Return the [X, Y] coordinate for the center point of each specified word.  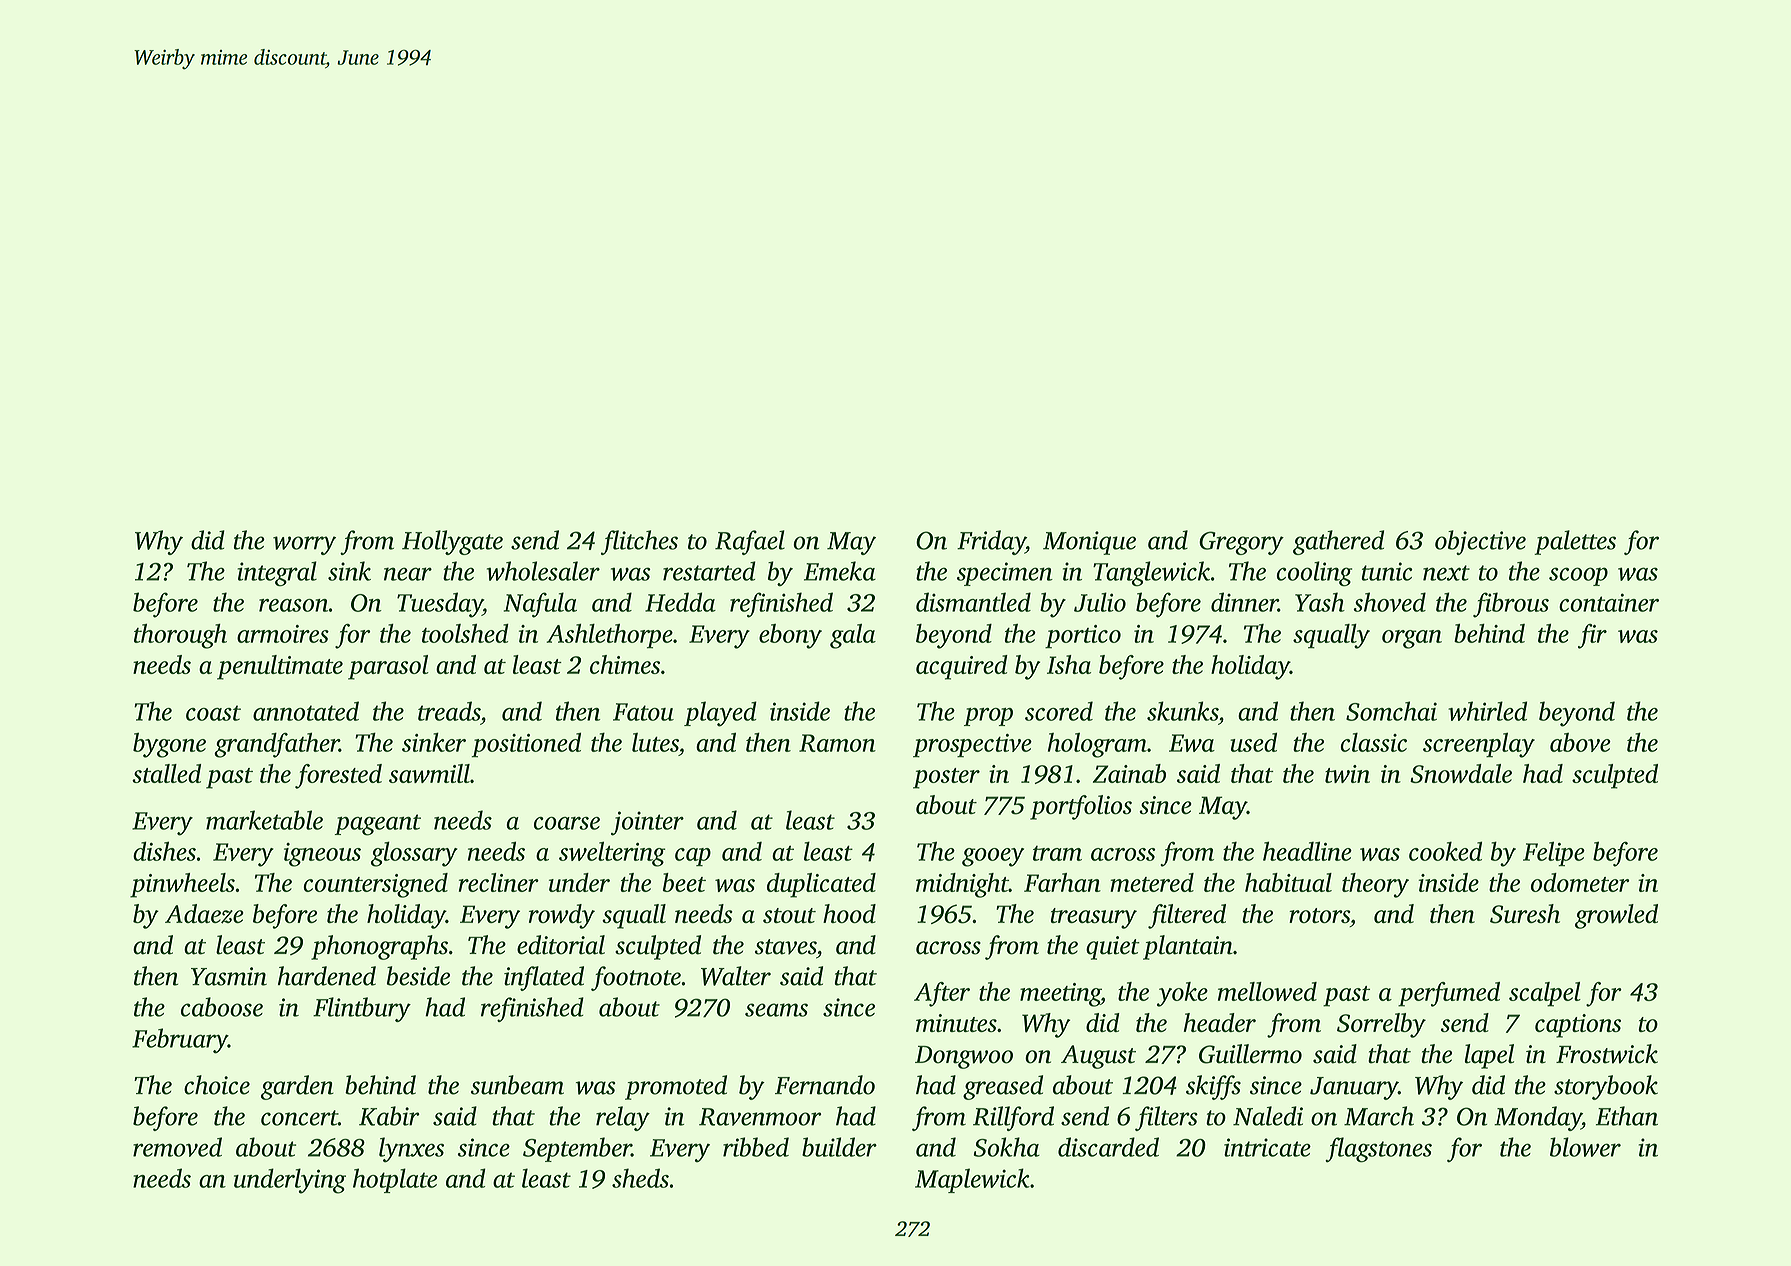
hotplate [395, 1180]
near [408, 574]
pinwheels [182, 885]
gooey [993, 857]
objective [1480, 542]
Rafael [750, 542]
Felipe [1554, 853]
